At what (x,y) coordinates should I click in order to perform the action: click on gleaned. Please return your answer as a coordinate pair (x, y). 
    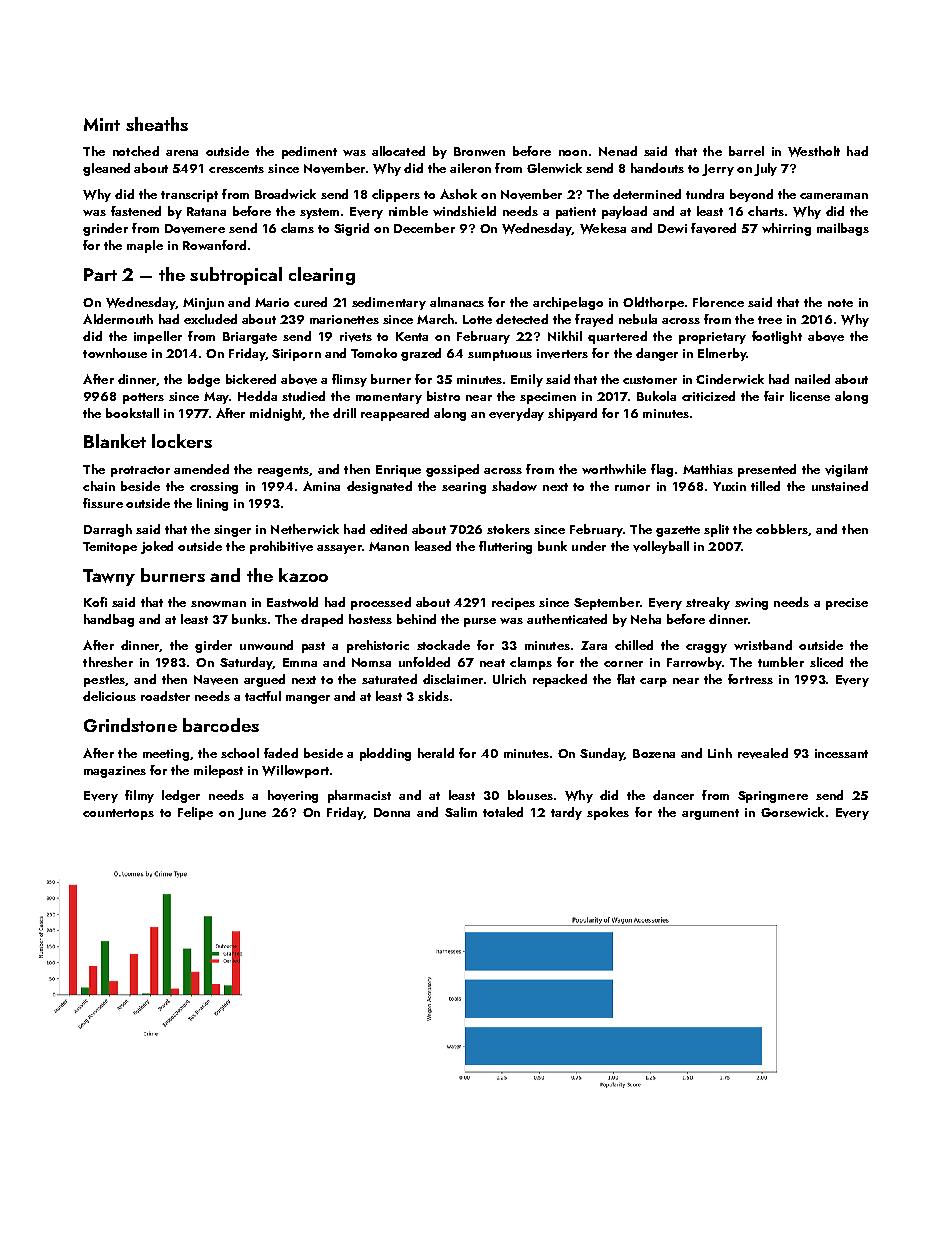
    Looking at the image, I should click on (106, 169).
